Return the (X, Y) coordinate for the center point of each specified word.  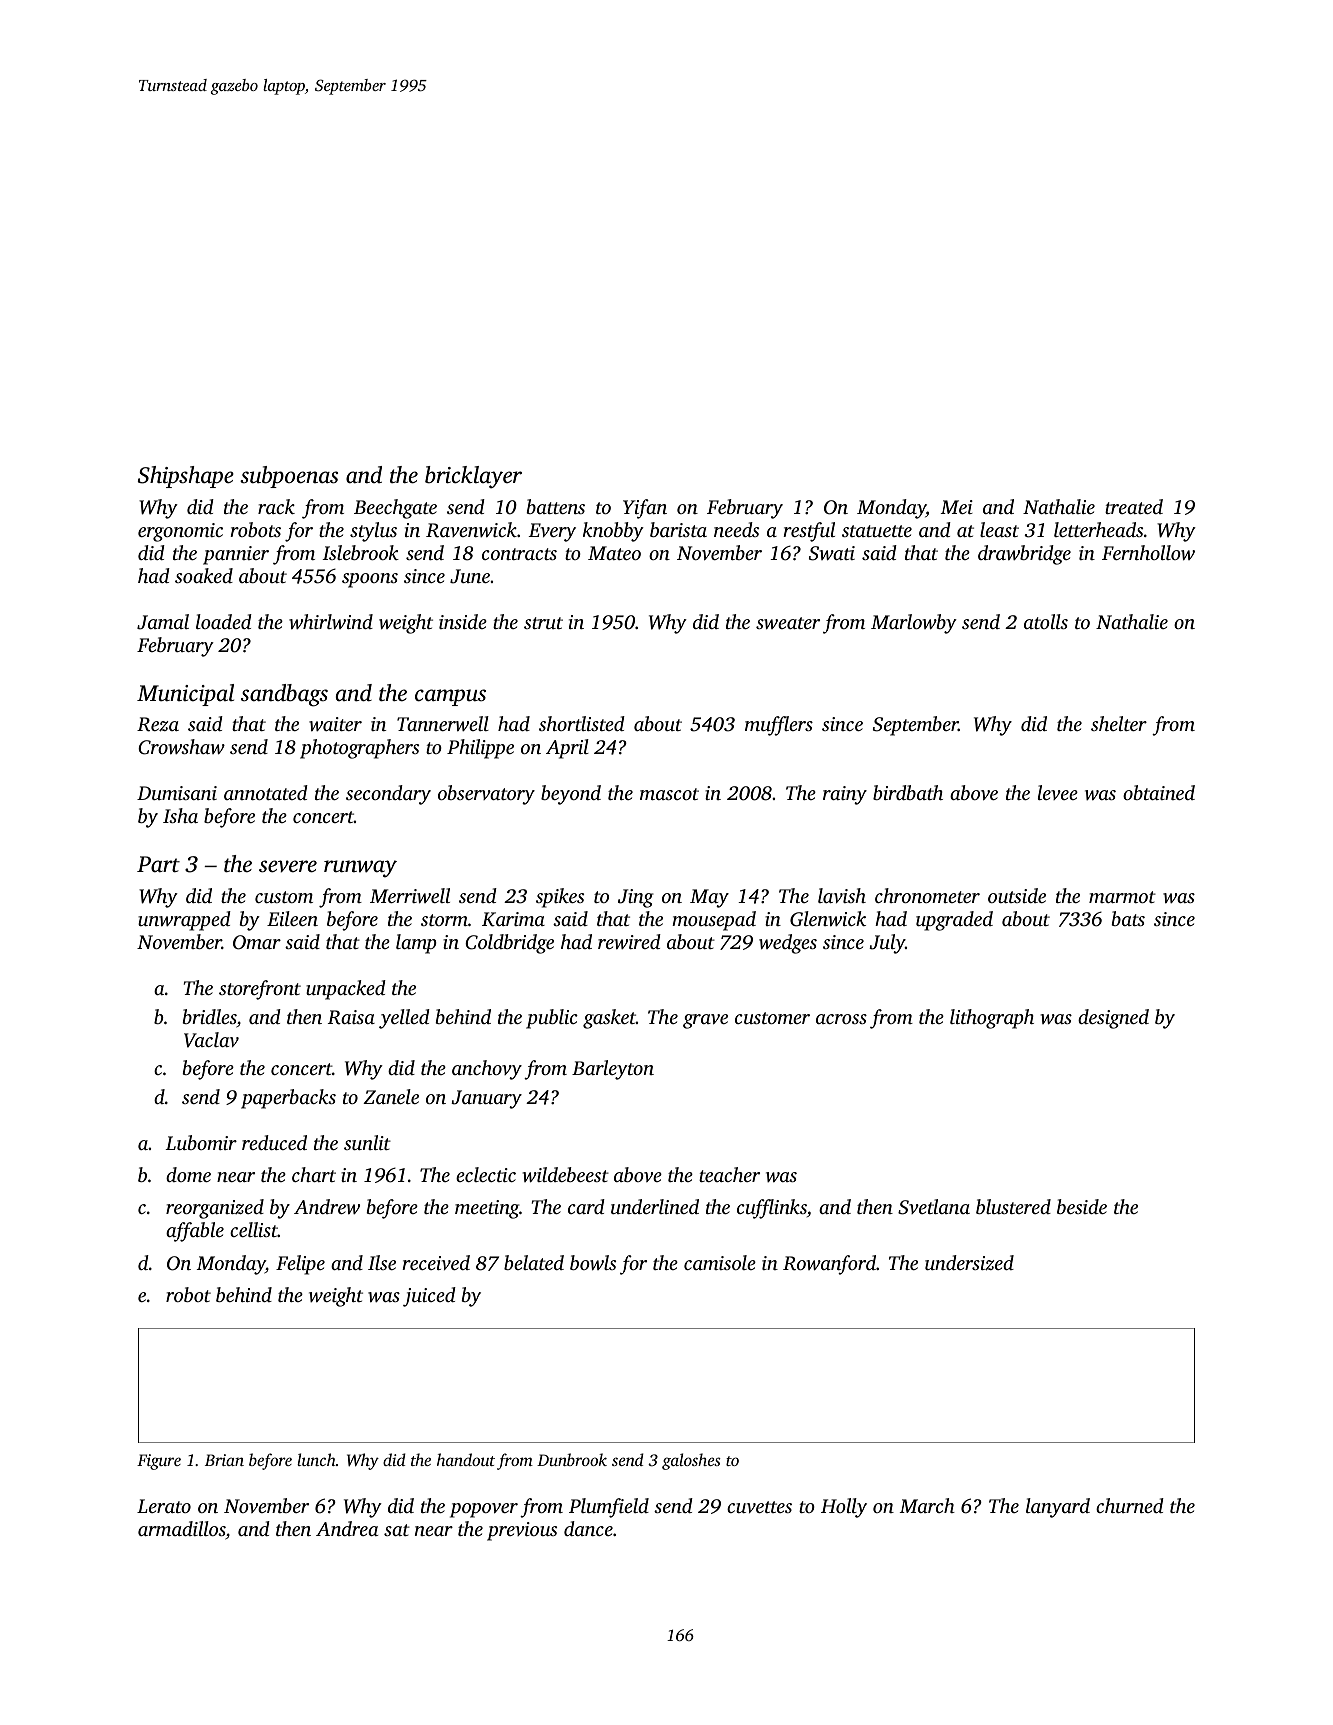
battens (556, 506)
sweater (788, 623)
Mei (957, 507)
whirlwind (331, 622)
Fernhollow (1148, 553)
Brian (224, 1460)
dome (188, 1174)
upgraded (954, 921)
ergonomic (180, 532)
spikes (560, 898)
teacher (729, 1174)
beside (1082, 1206)
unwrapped (184, 921)
